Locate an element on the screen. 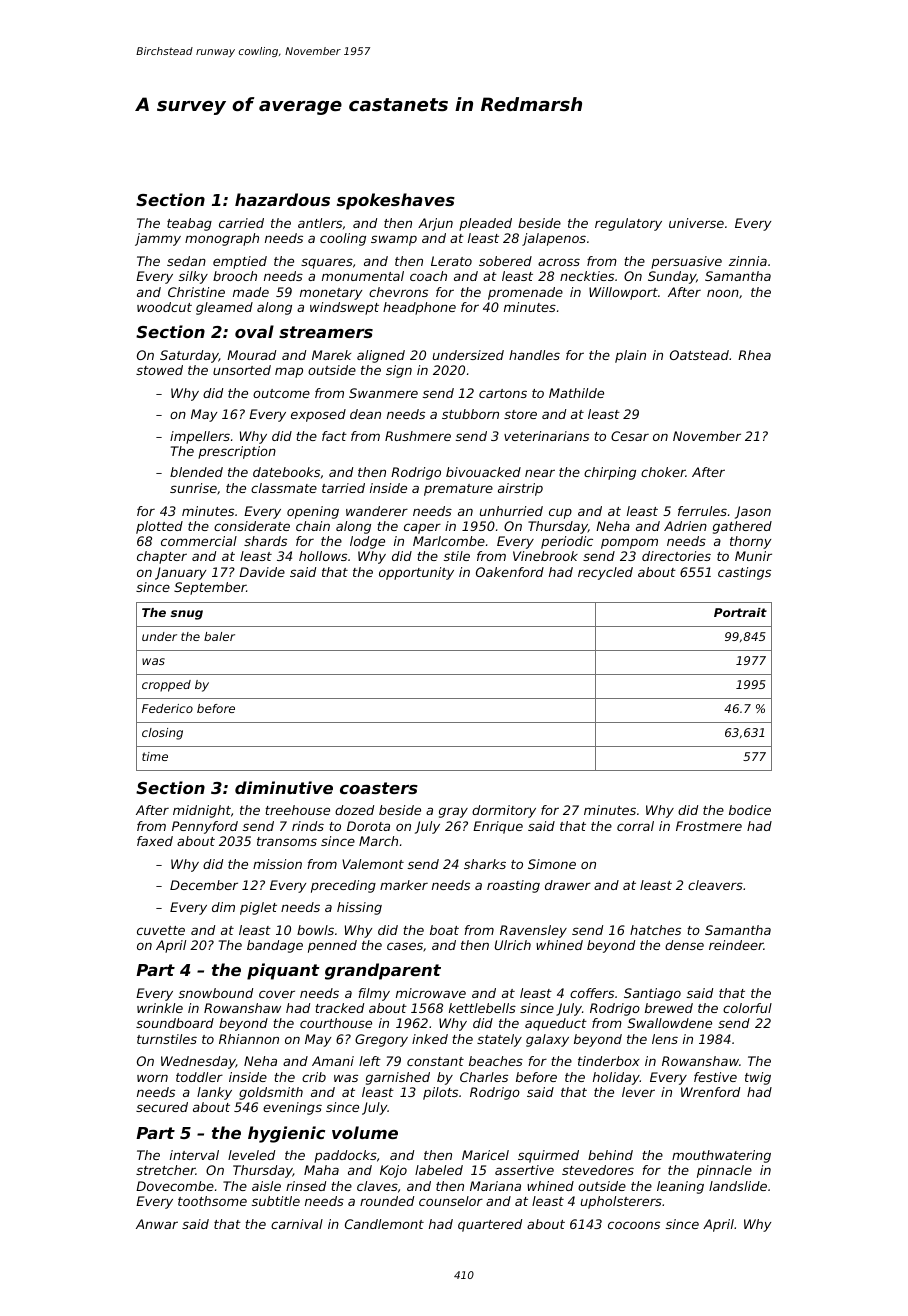 The width and height of the screenshot is (908, 1316). reindeer is located at coordinates (736, 945).
